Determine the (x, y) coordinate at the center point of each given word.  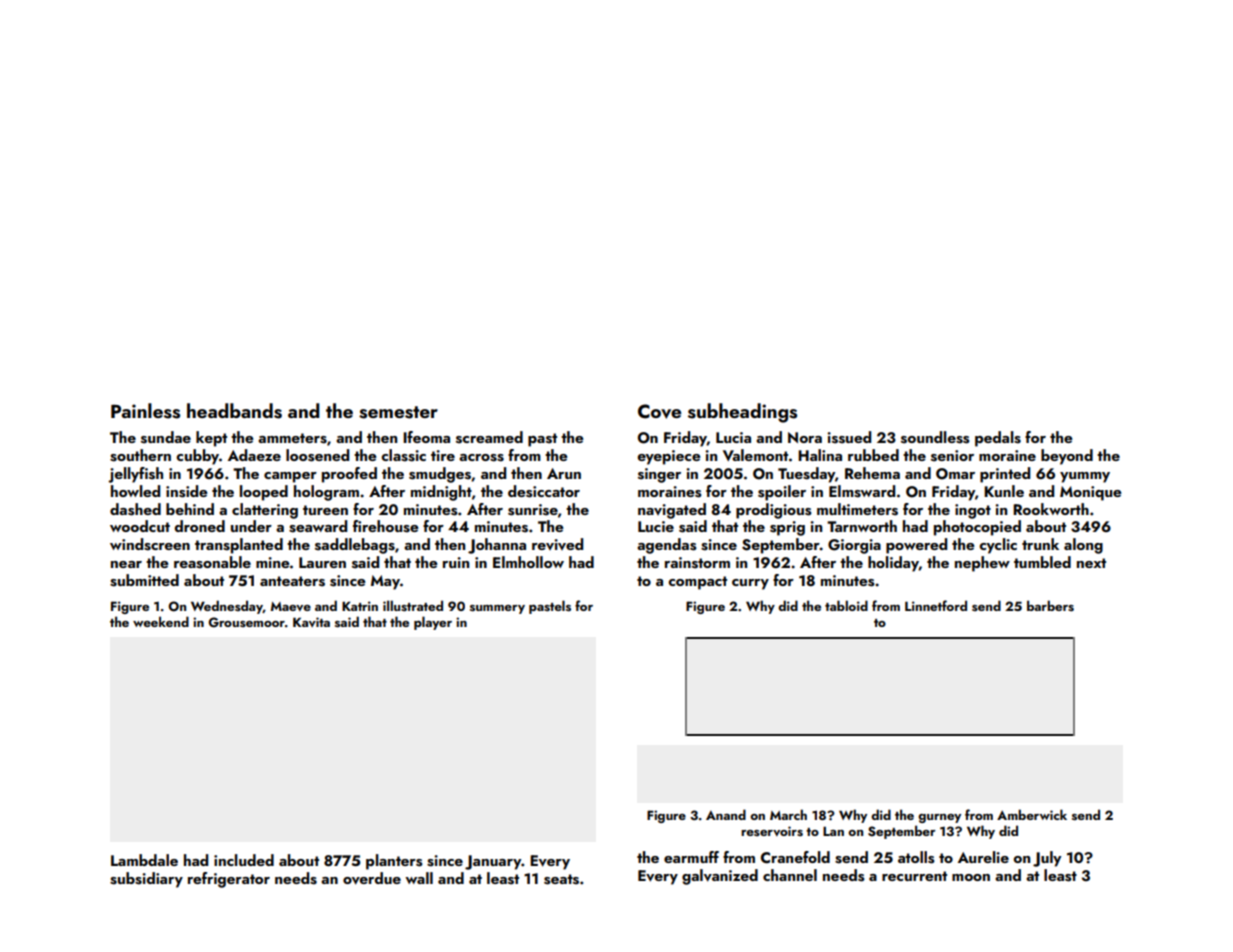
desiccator (544, 491)
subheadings (742, 413)
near (126, 564)
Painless (145, 411)
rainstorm (697, 563)
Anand (726, 814)
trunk (1040, 544)
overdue (372, 878)
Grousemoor (246, 622)
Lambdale (144, 860)
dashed (135, 509)
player (433, 623)
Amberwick (1032, 814)
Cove (659, 411)
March (788, 814)
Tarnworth (862, 526)
